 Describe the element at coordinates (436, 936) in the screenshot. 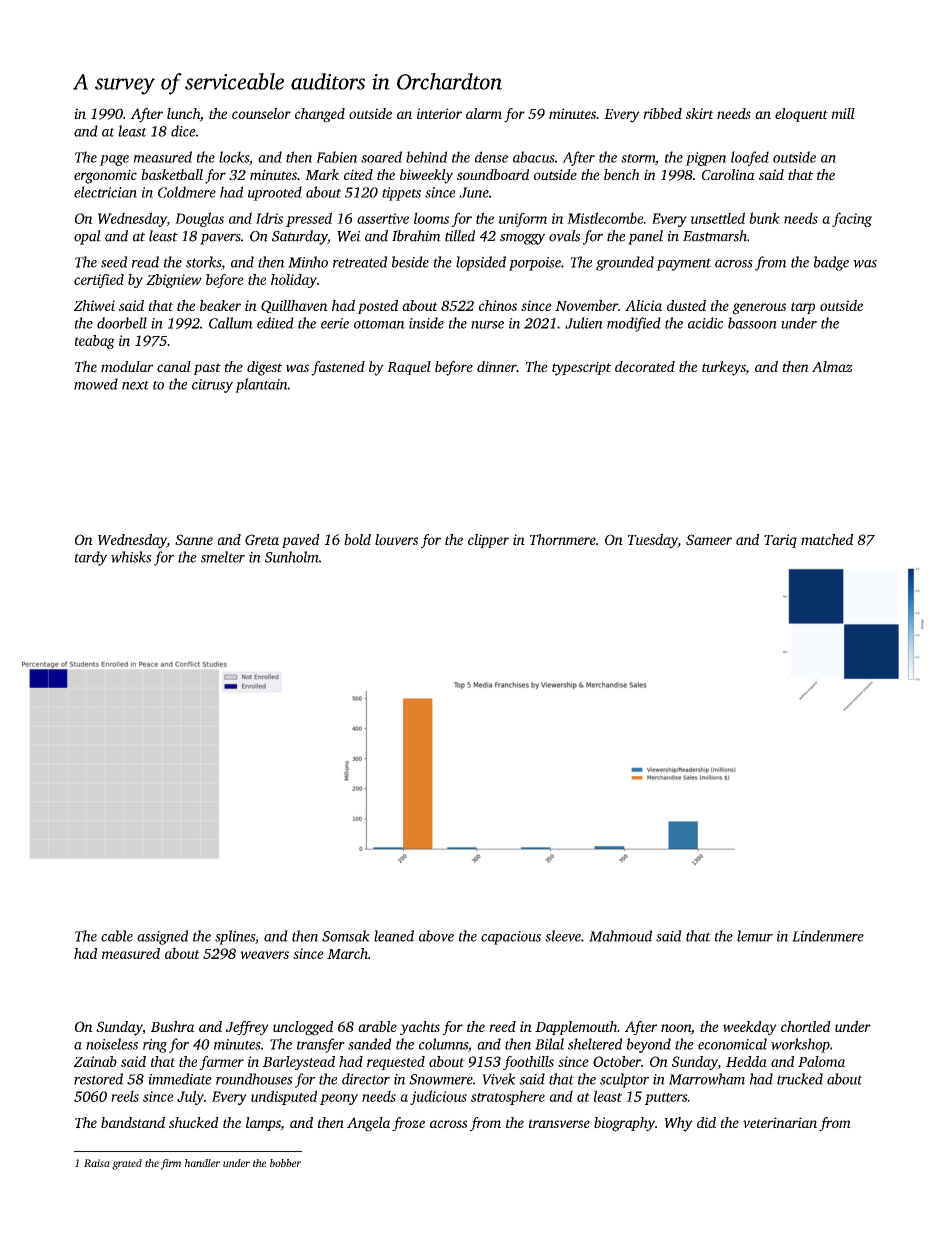

I see `above` at that location.
